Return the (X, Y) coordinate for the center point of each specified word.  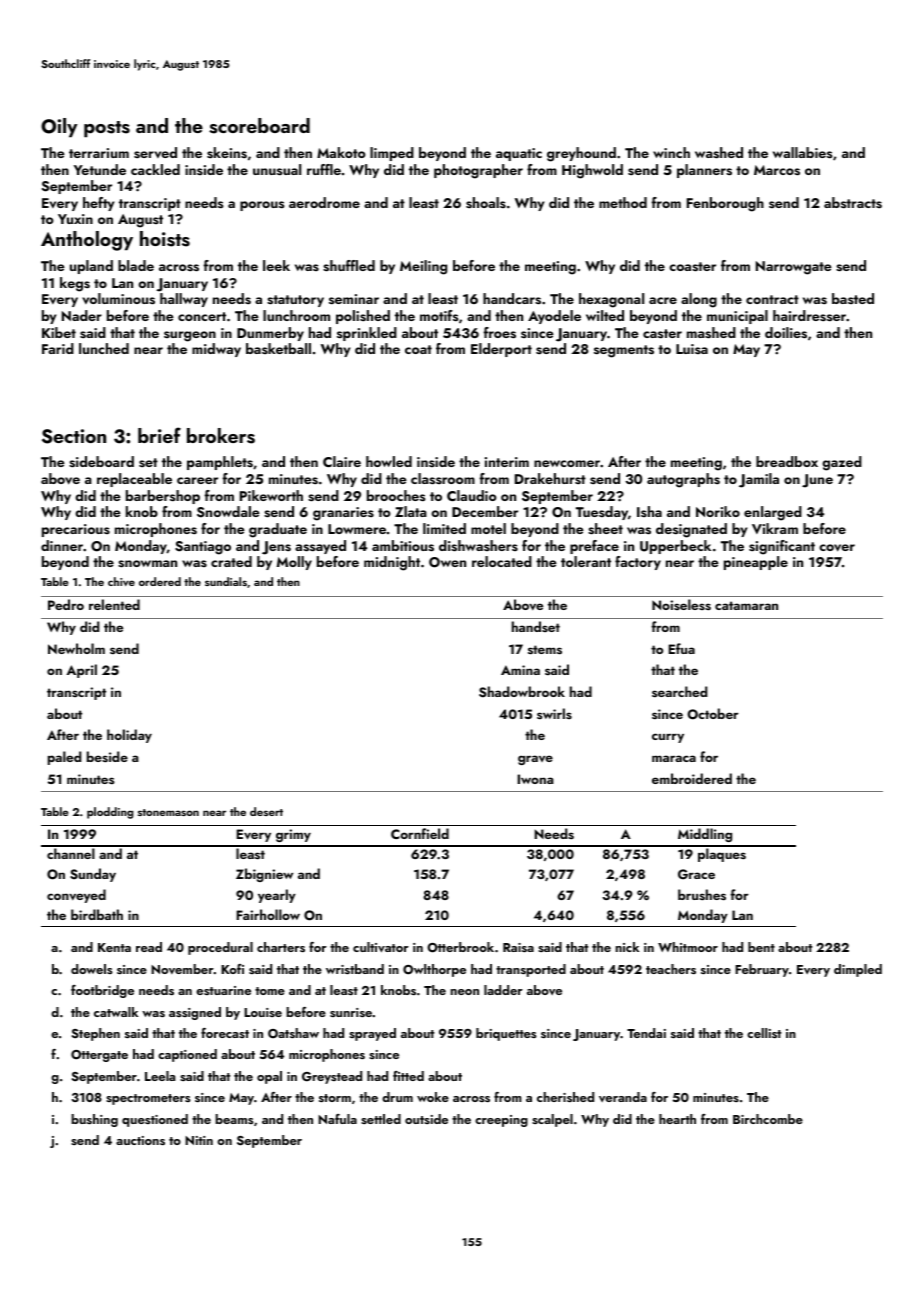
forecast (225, 1033)
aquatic (519, 154)
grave (535, 760)
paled (65, 758)
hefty (98, 204)
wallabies (802, 152)
